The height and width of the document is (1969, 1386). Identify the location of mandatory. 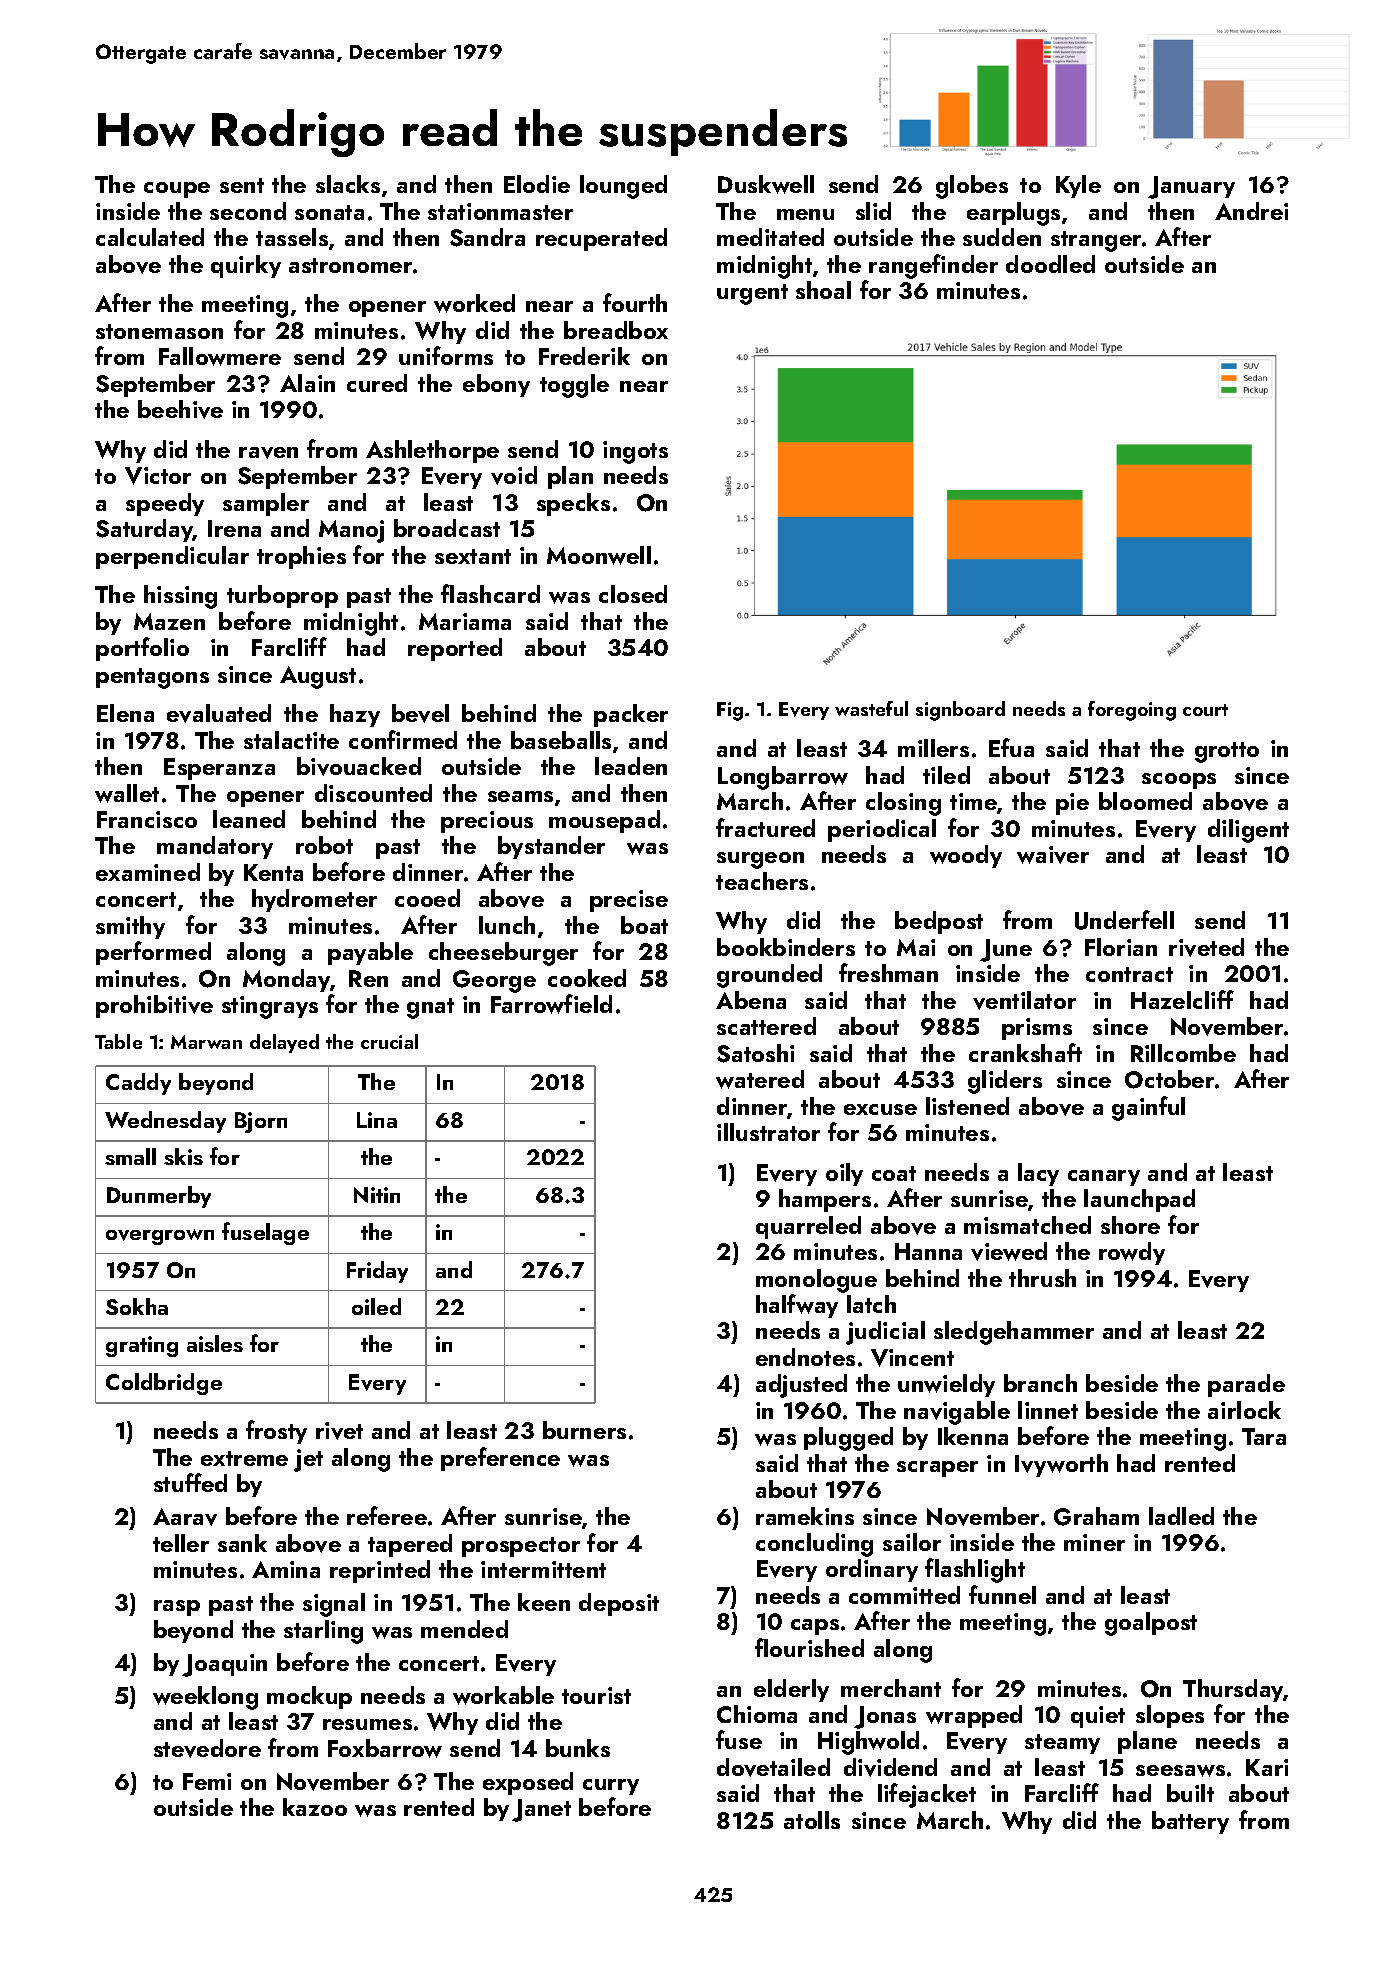
(215, 847).
